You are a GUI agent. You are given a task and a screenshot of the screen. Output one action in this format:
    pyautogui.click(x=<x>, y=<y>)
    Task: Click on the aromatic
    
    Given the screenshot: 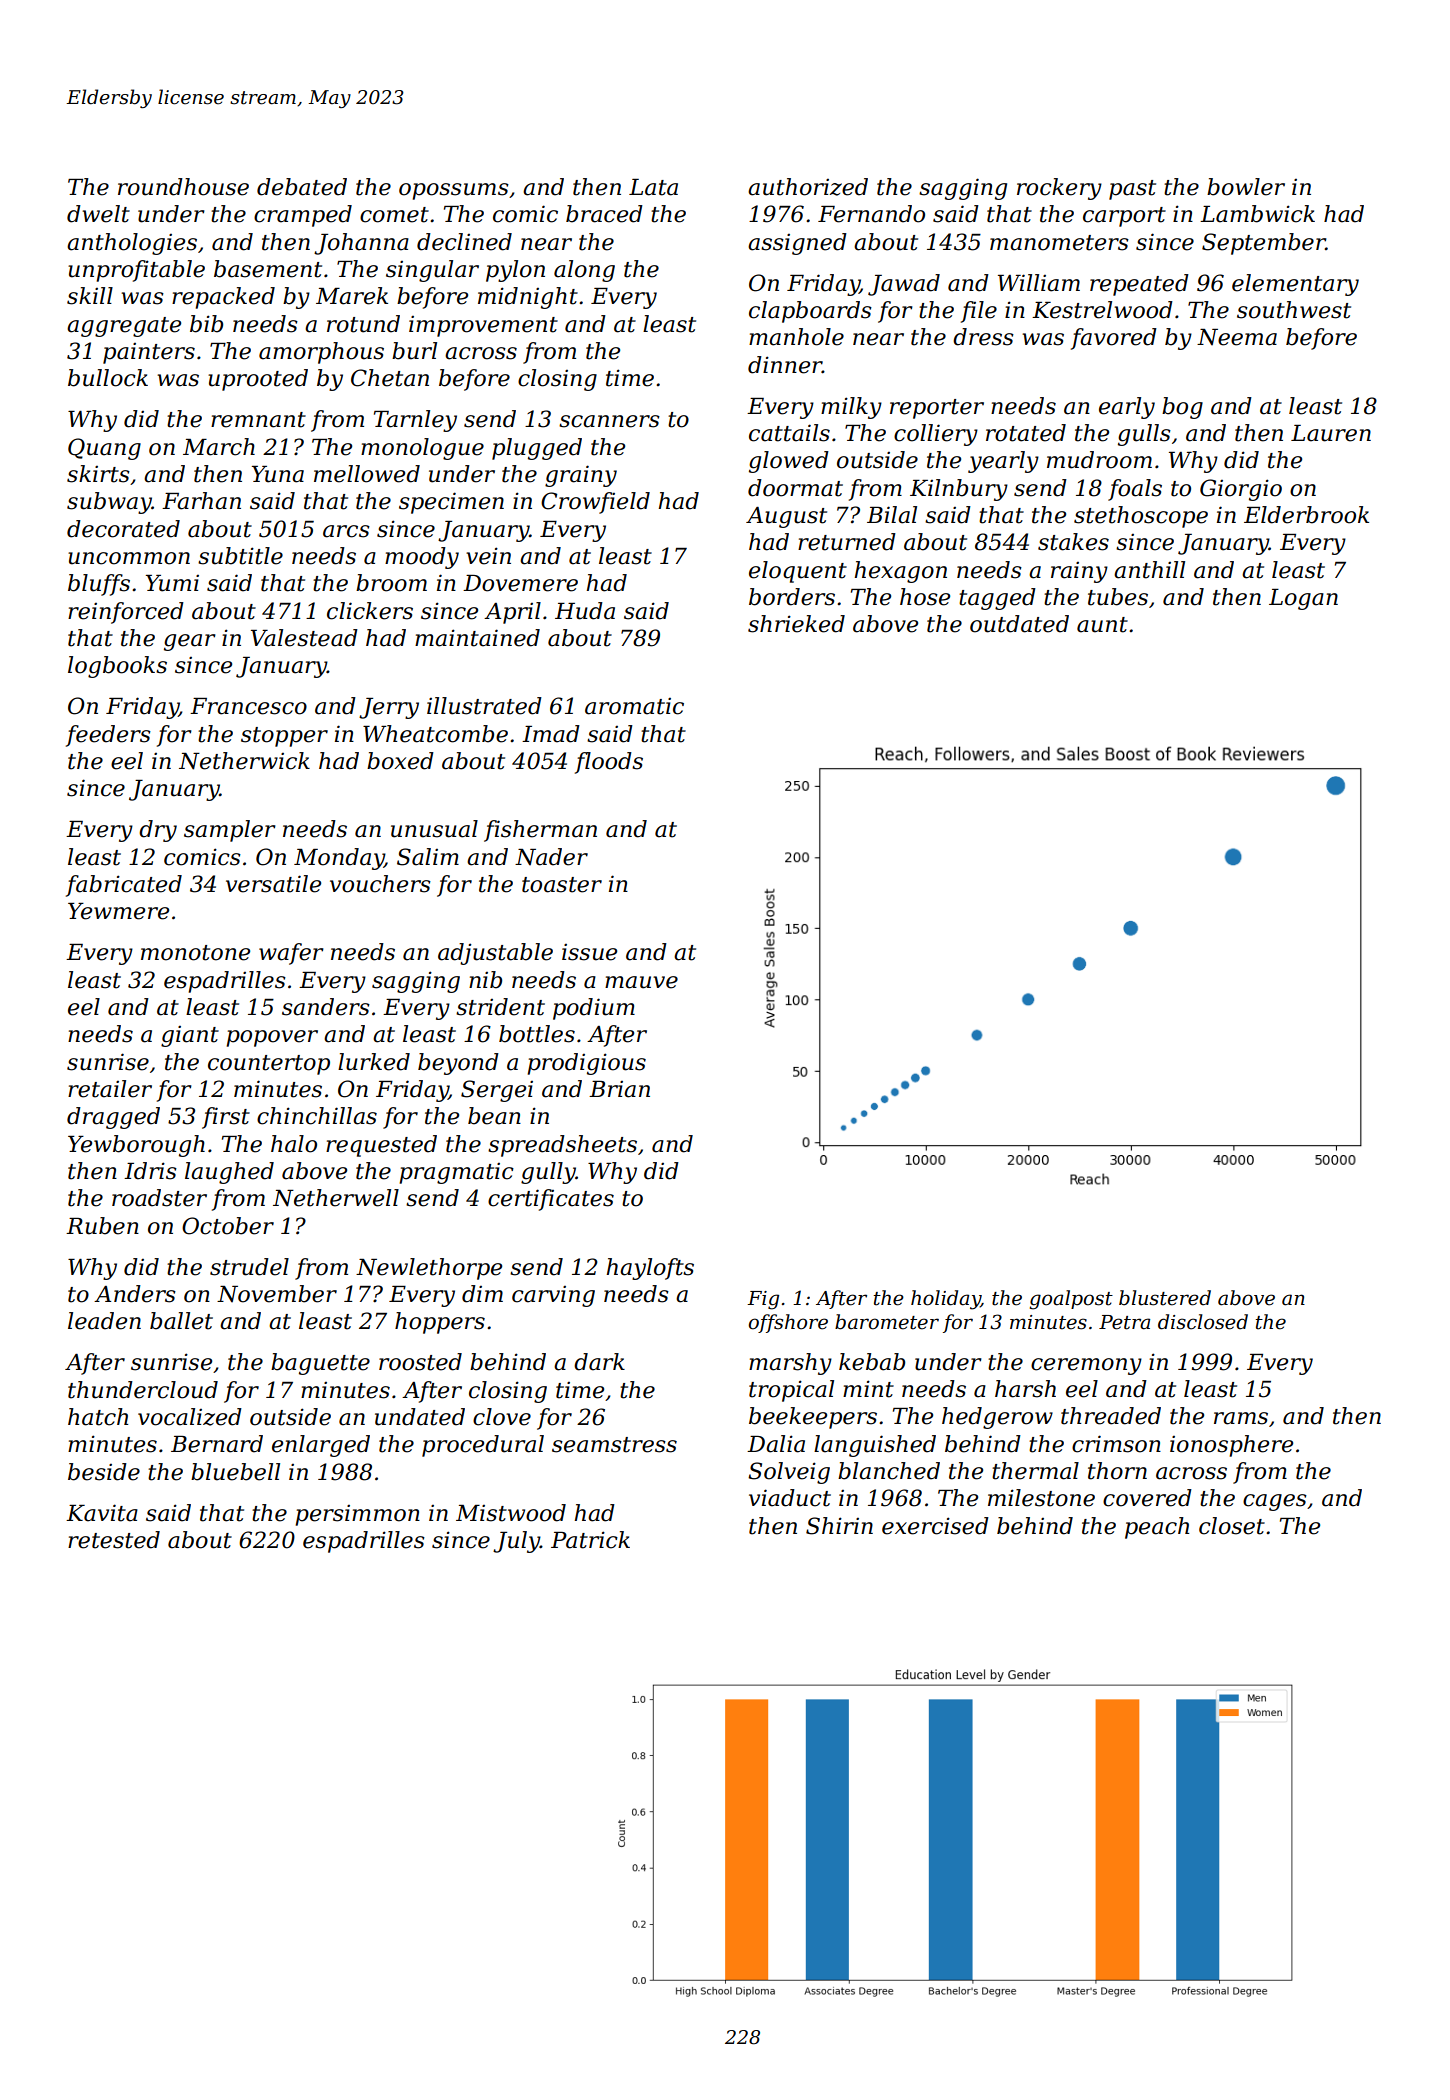 What is the action you would take?
    pyautogui.click(x=634, y=706)
